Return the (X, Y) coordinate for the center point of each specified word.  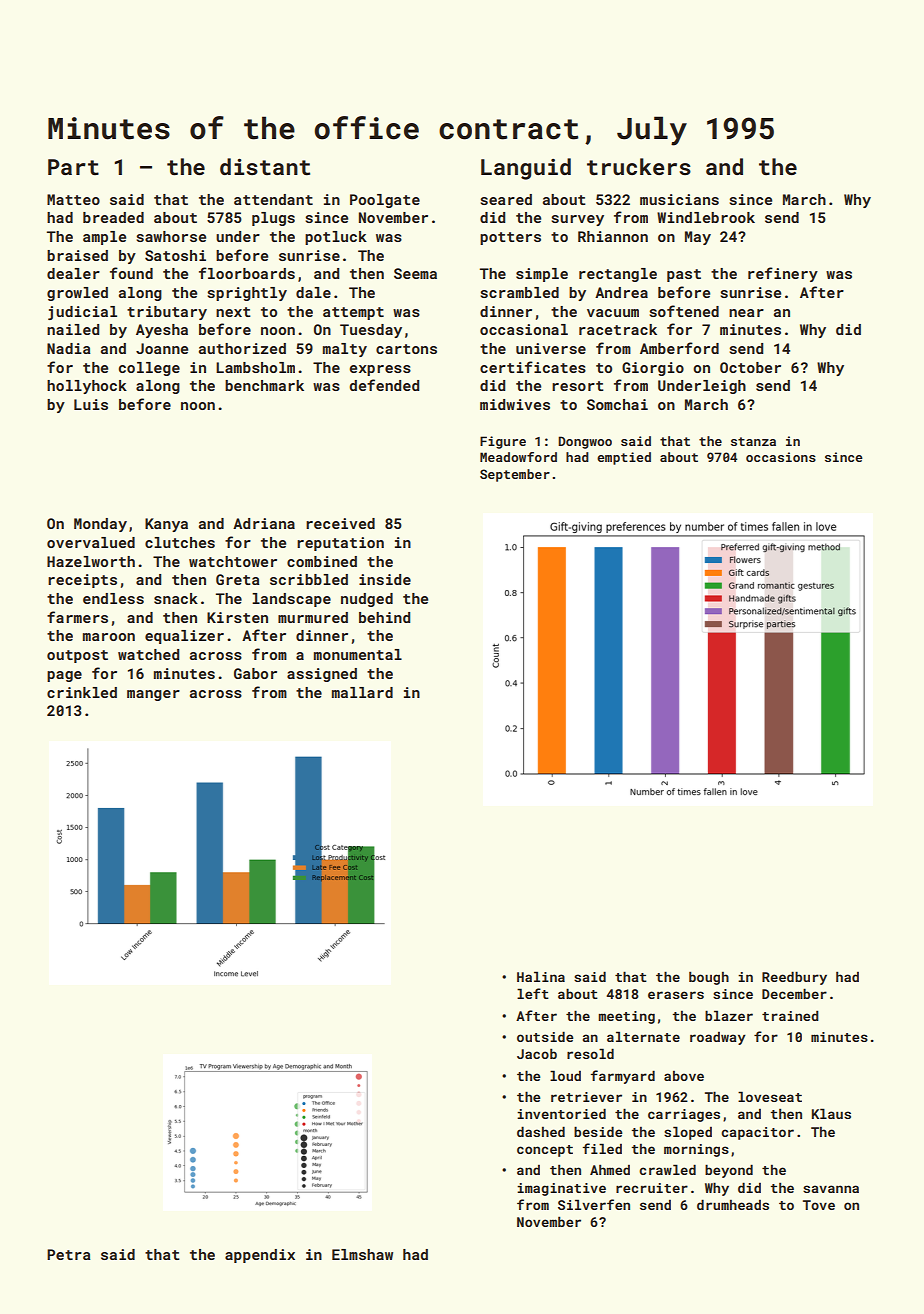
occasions (781, 457)
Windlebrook (706, 217)
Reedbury (794, 978)
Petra (69, 1254)
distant (265, 166)
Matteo (73, 199)
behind (384, 617)
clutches (180, 542)
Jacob (537, 1053)
